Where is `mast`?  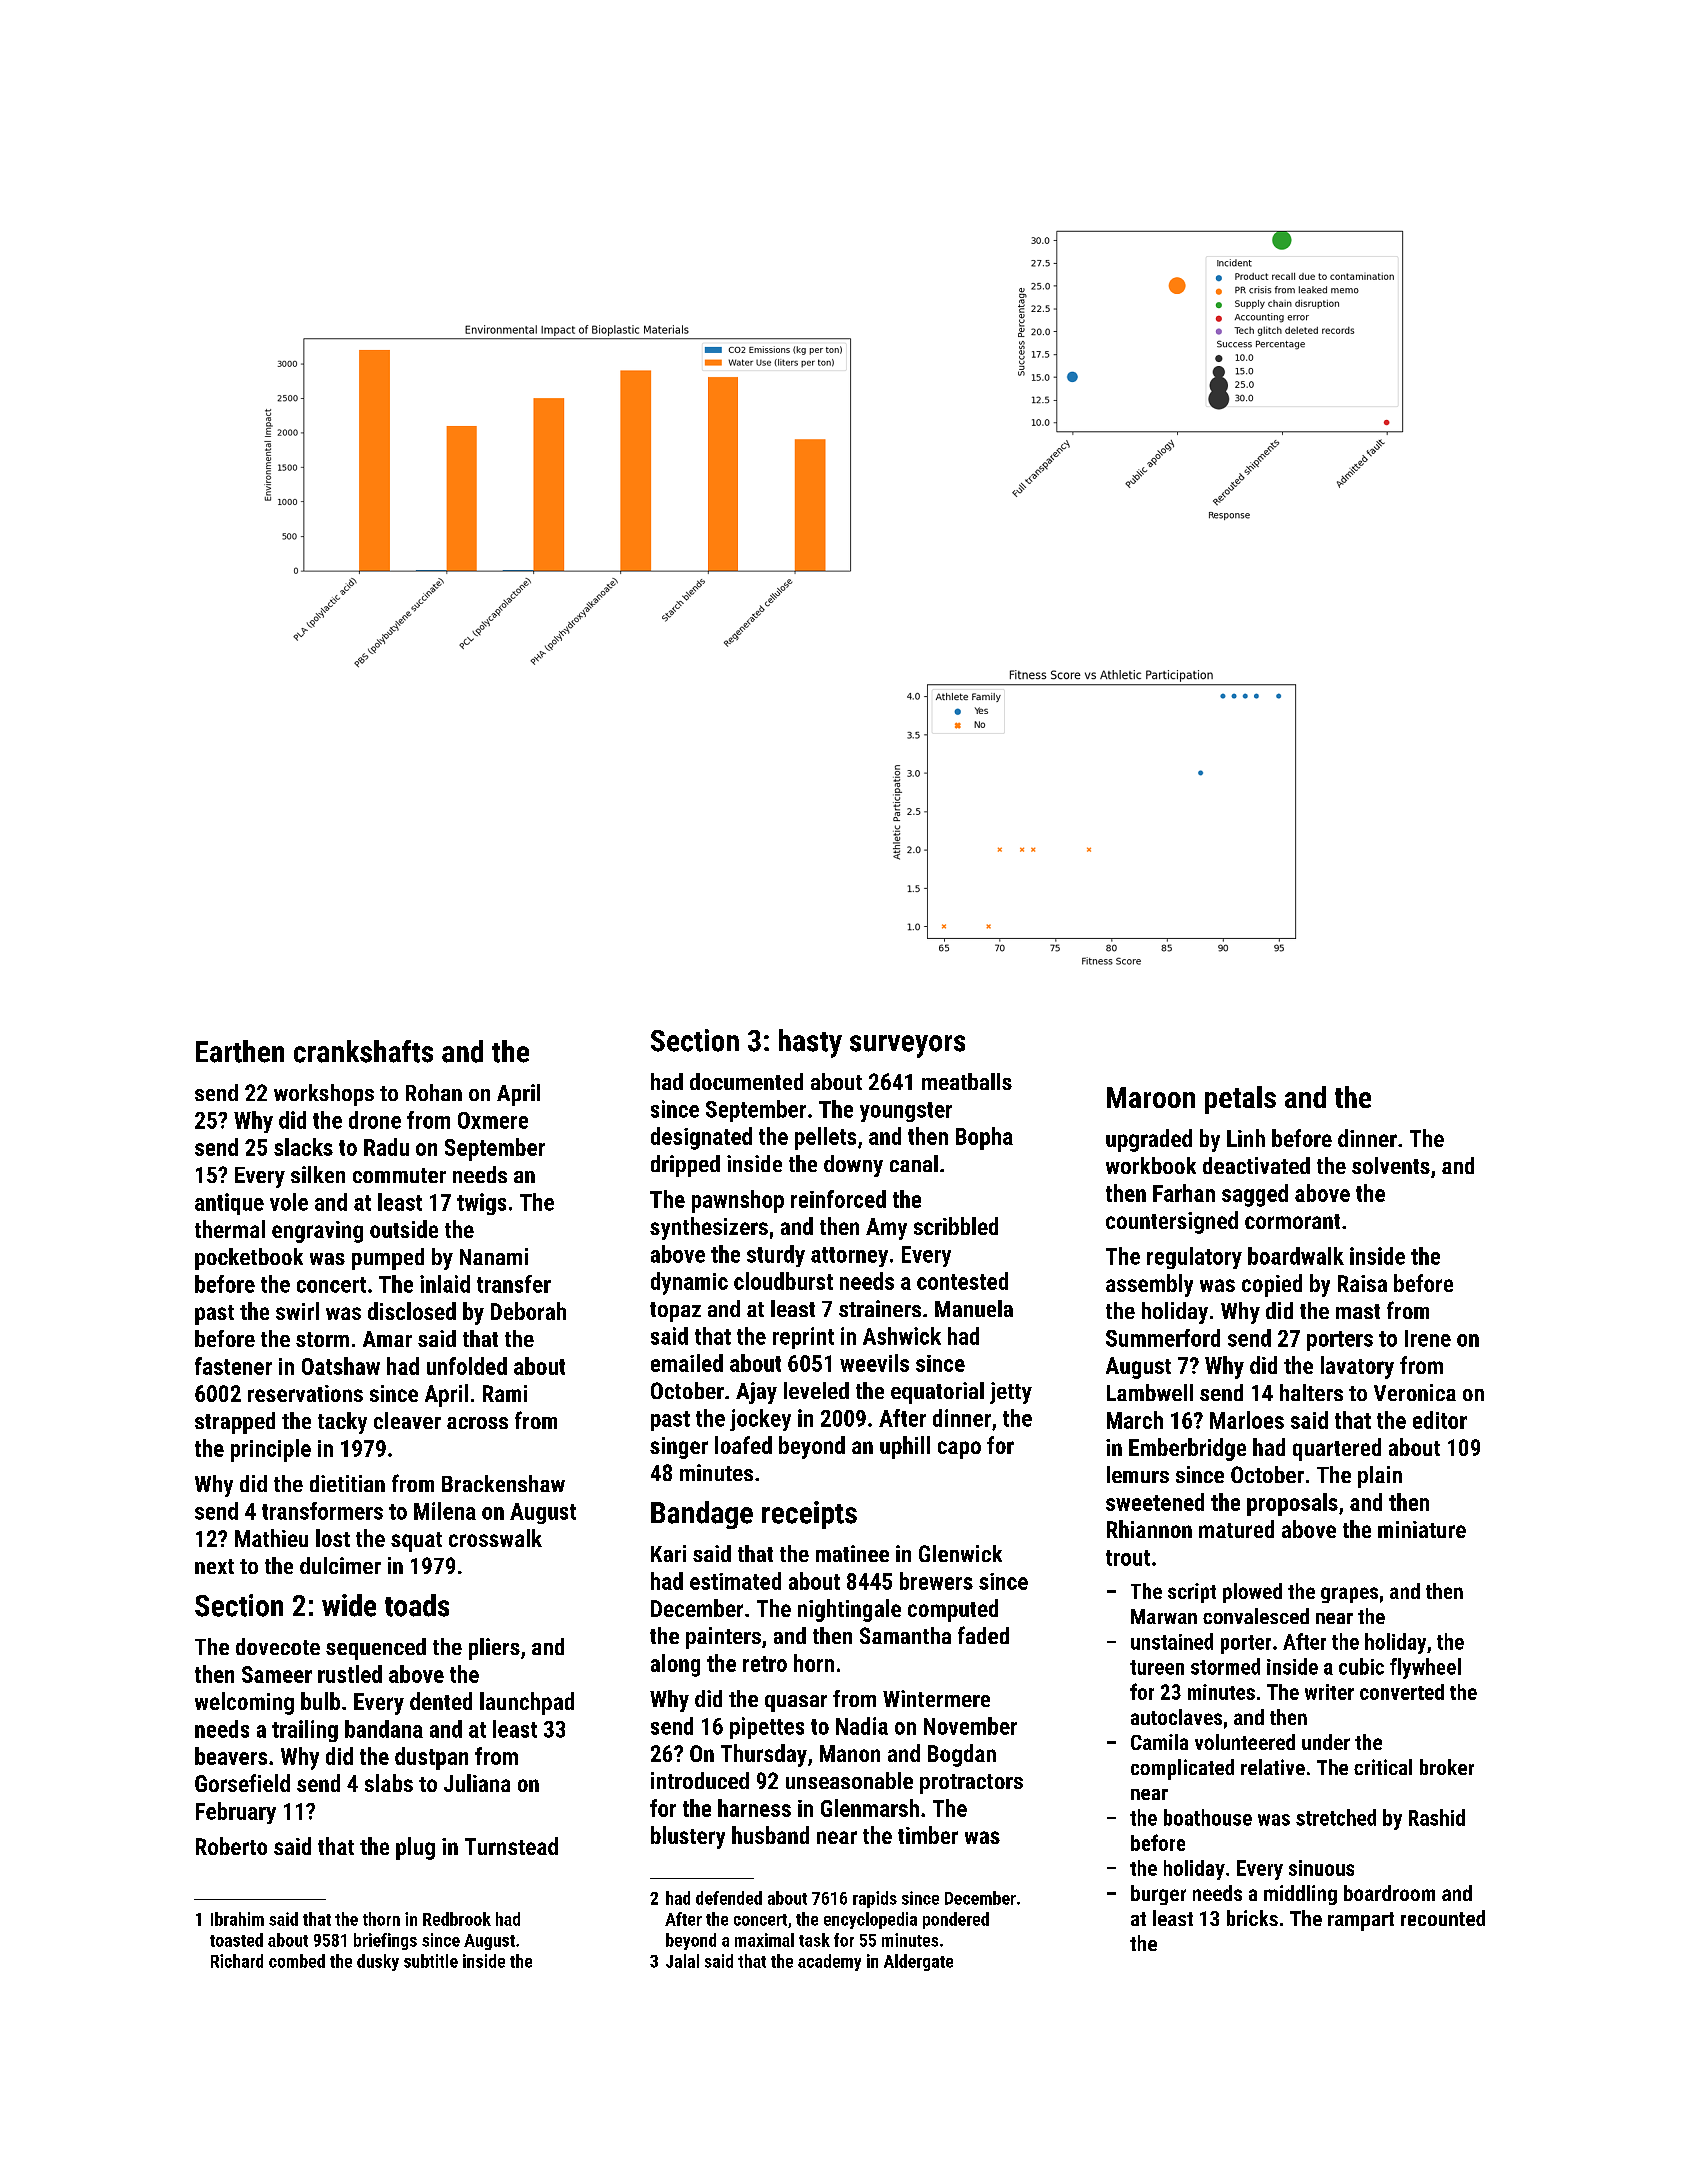 mast is located at coordinates (1358, 1311).
